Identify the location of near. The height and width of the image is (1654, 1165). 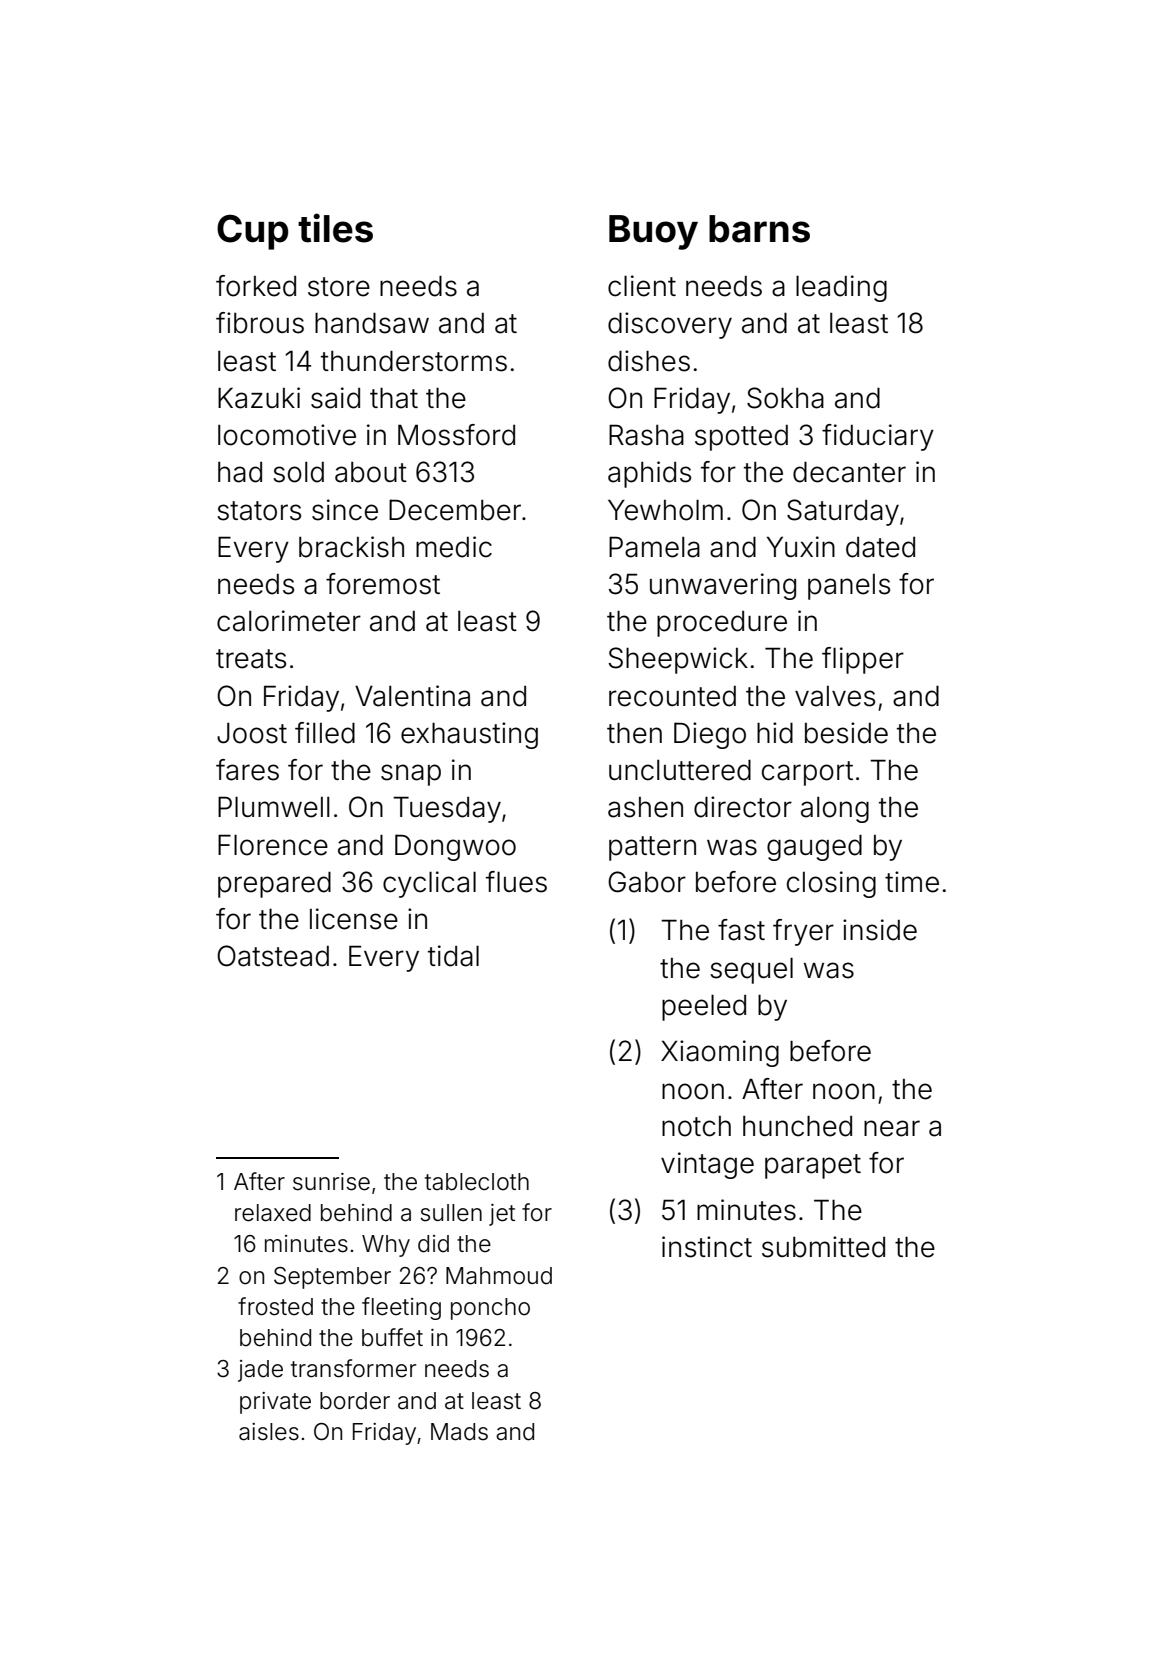
(892, 1128).
